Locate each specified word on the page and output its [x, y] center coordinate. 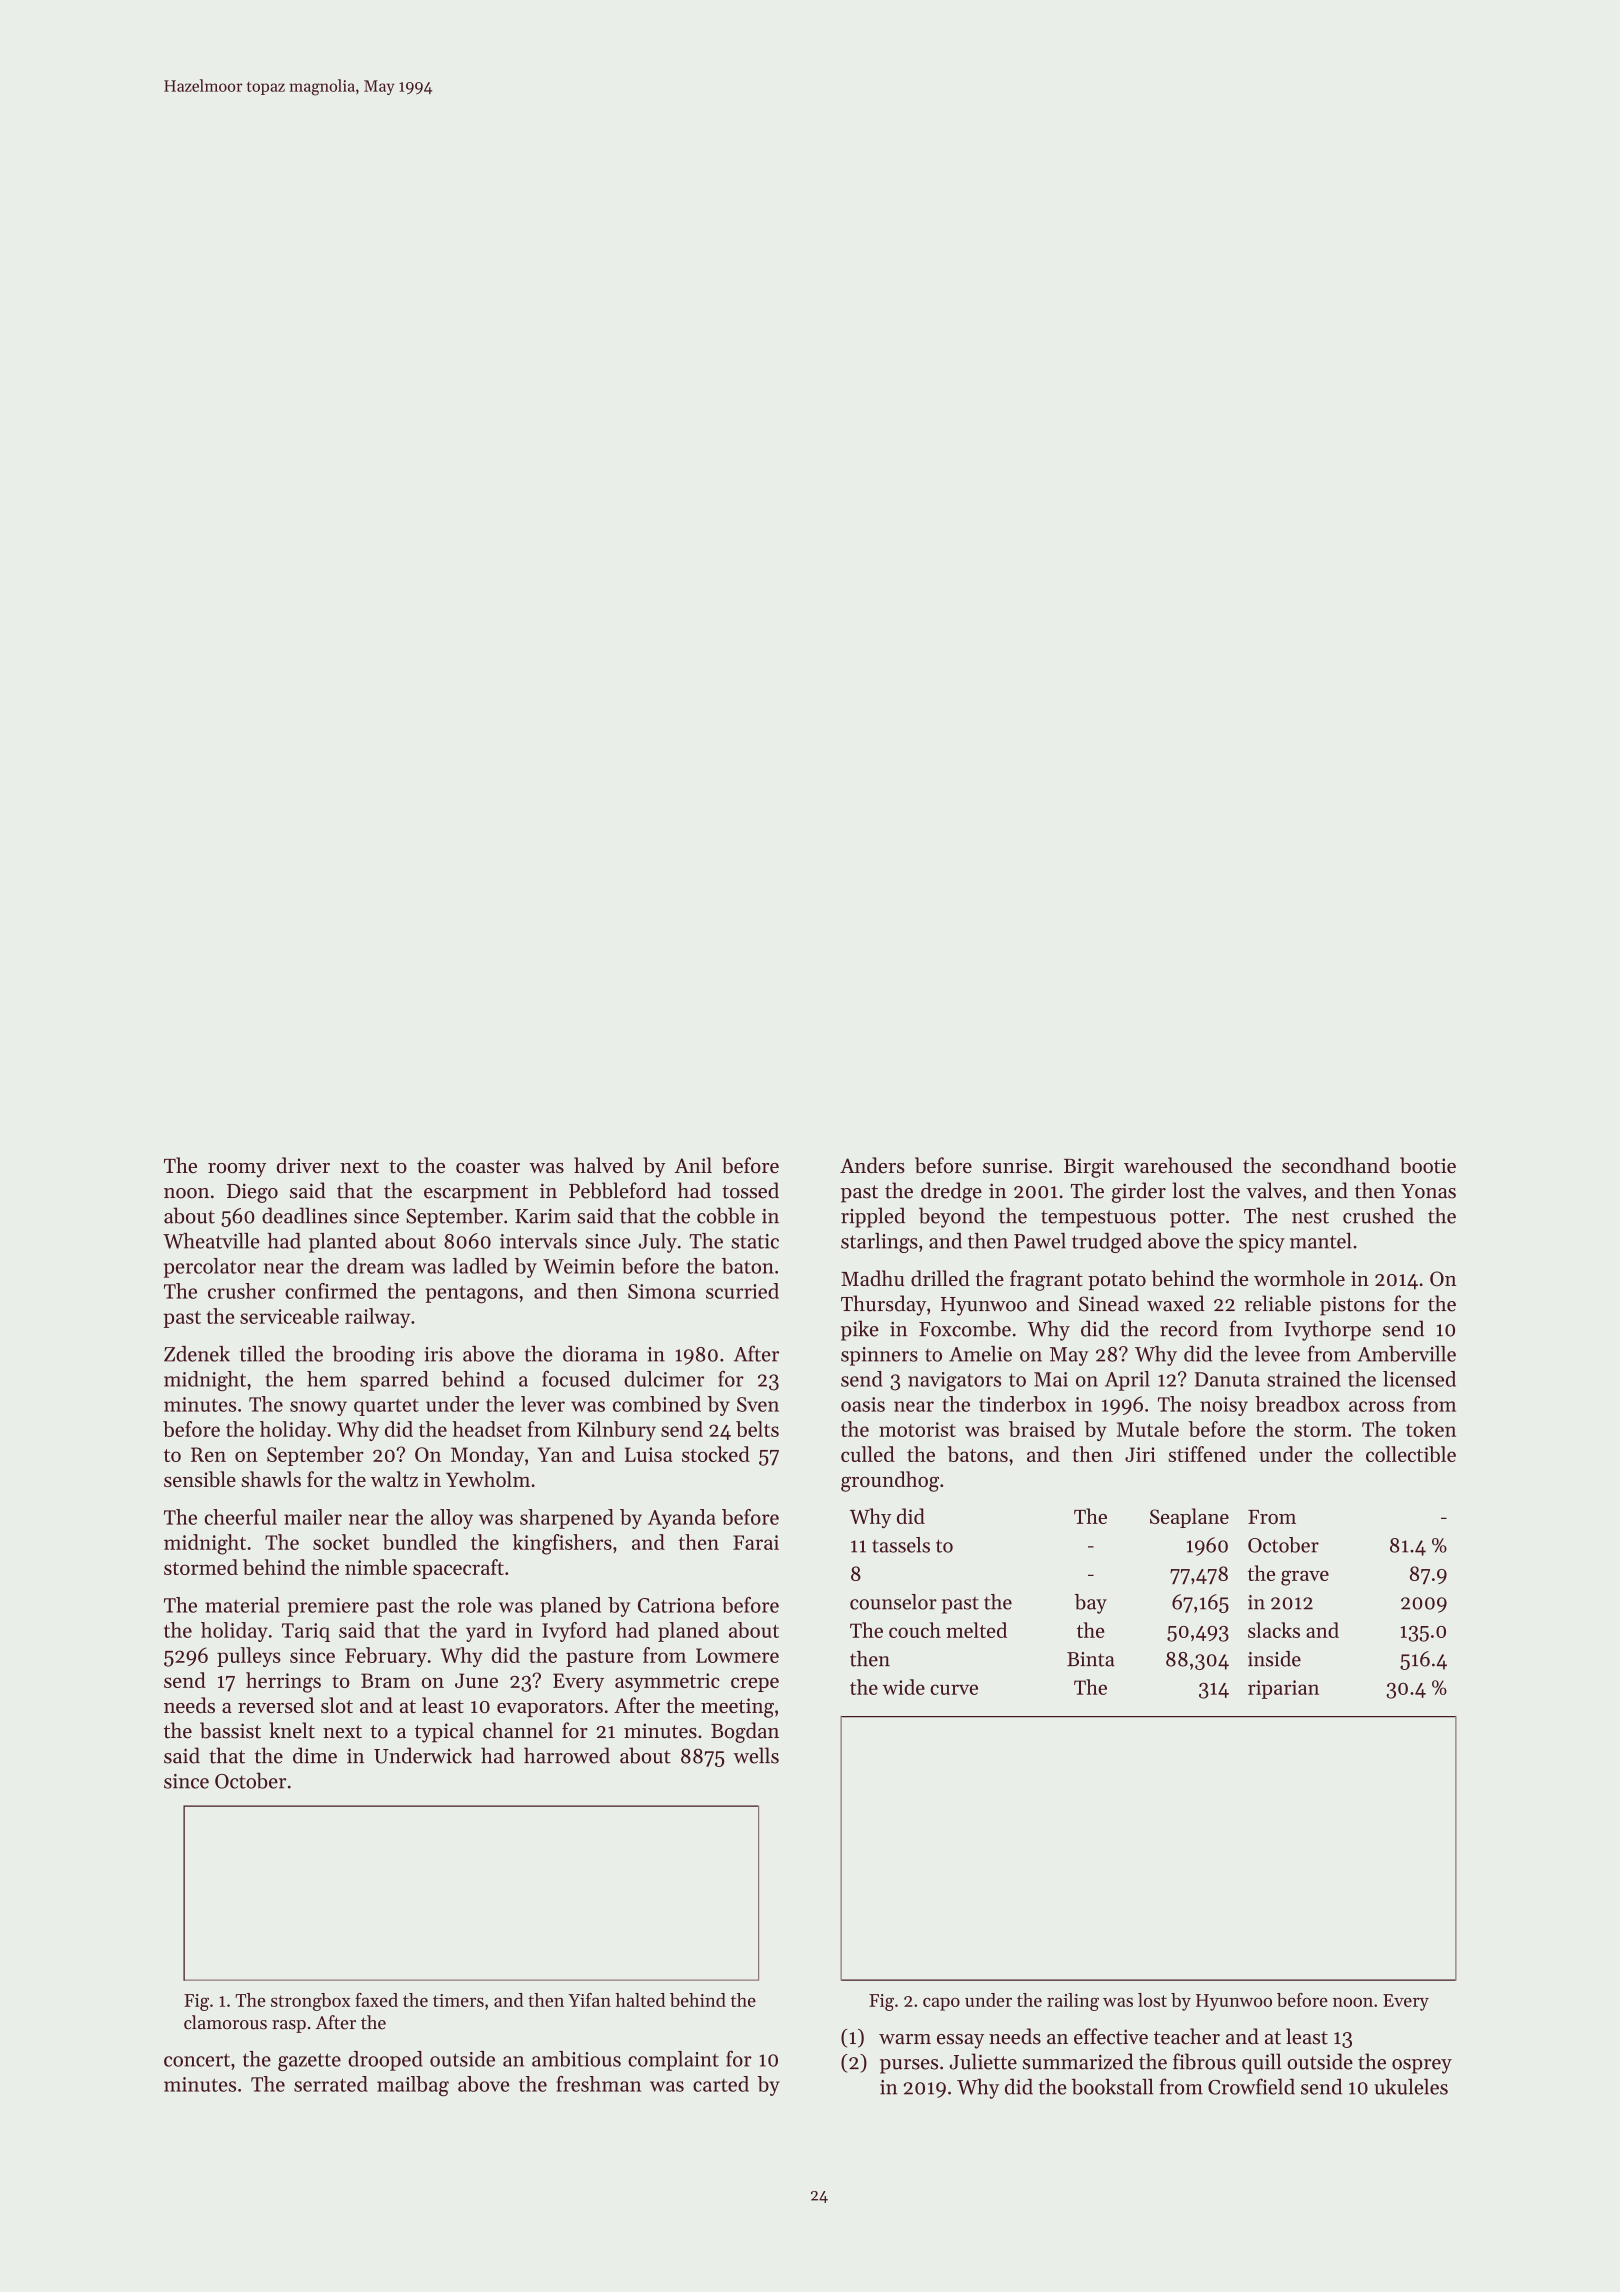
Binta [1091, 1659]
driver [303, 1165]
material [242, 1605]
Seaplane [1189, 1518]
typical [444, 1732]
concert [197, 2060]
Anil [693, 1165]
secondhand [1336, 1165]
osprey [1422, 2066]
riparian [1283, 1689]
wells [756, 1755]
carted [721, 2084]
